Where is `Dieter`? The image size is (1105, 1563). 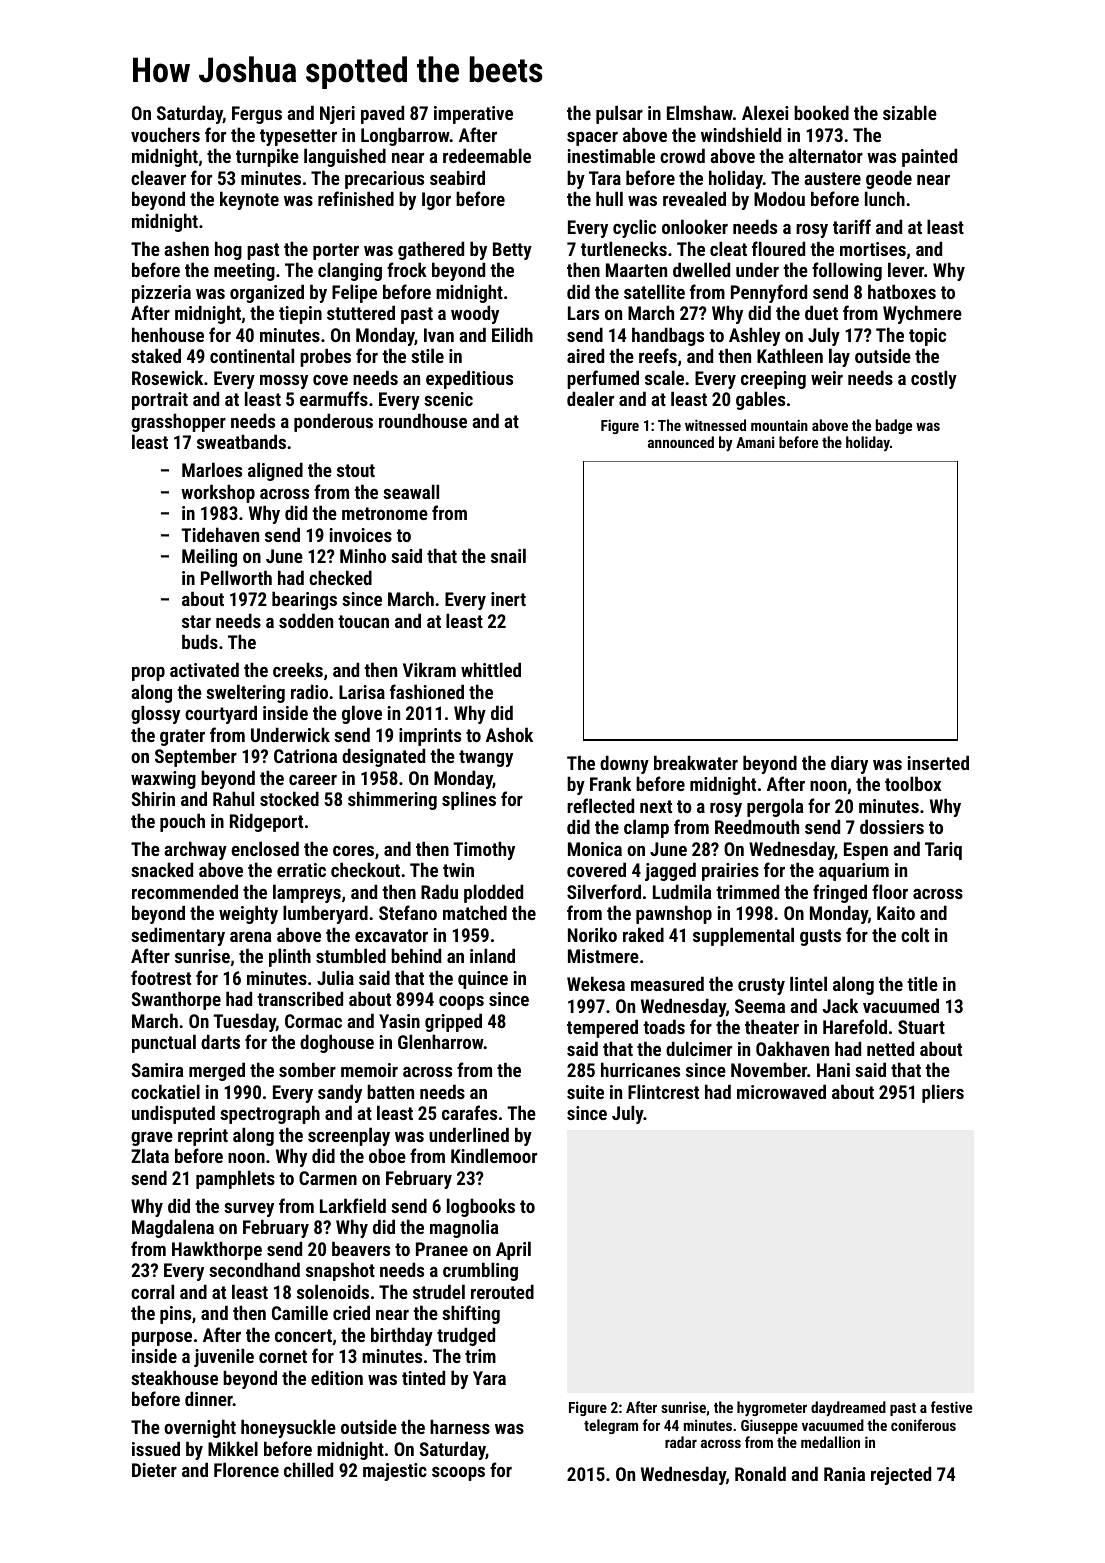 Dieter is located at coordinates (154, 1470).
